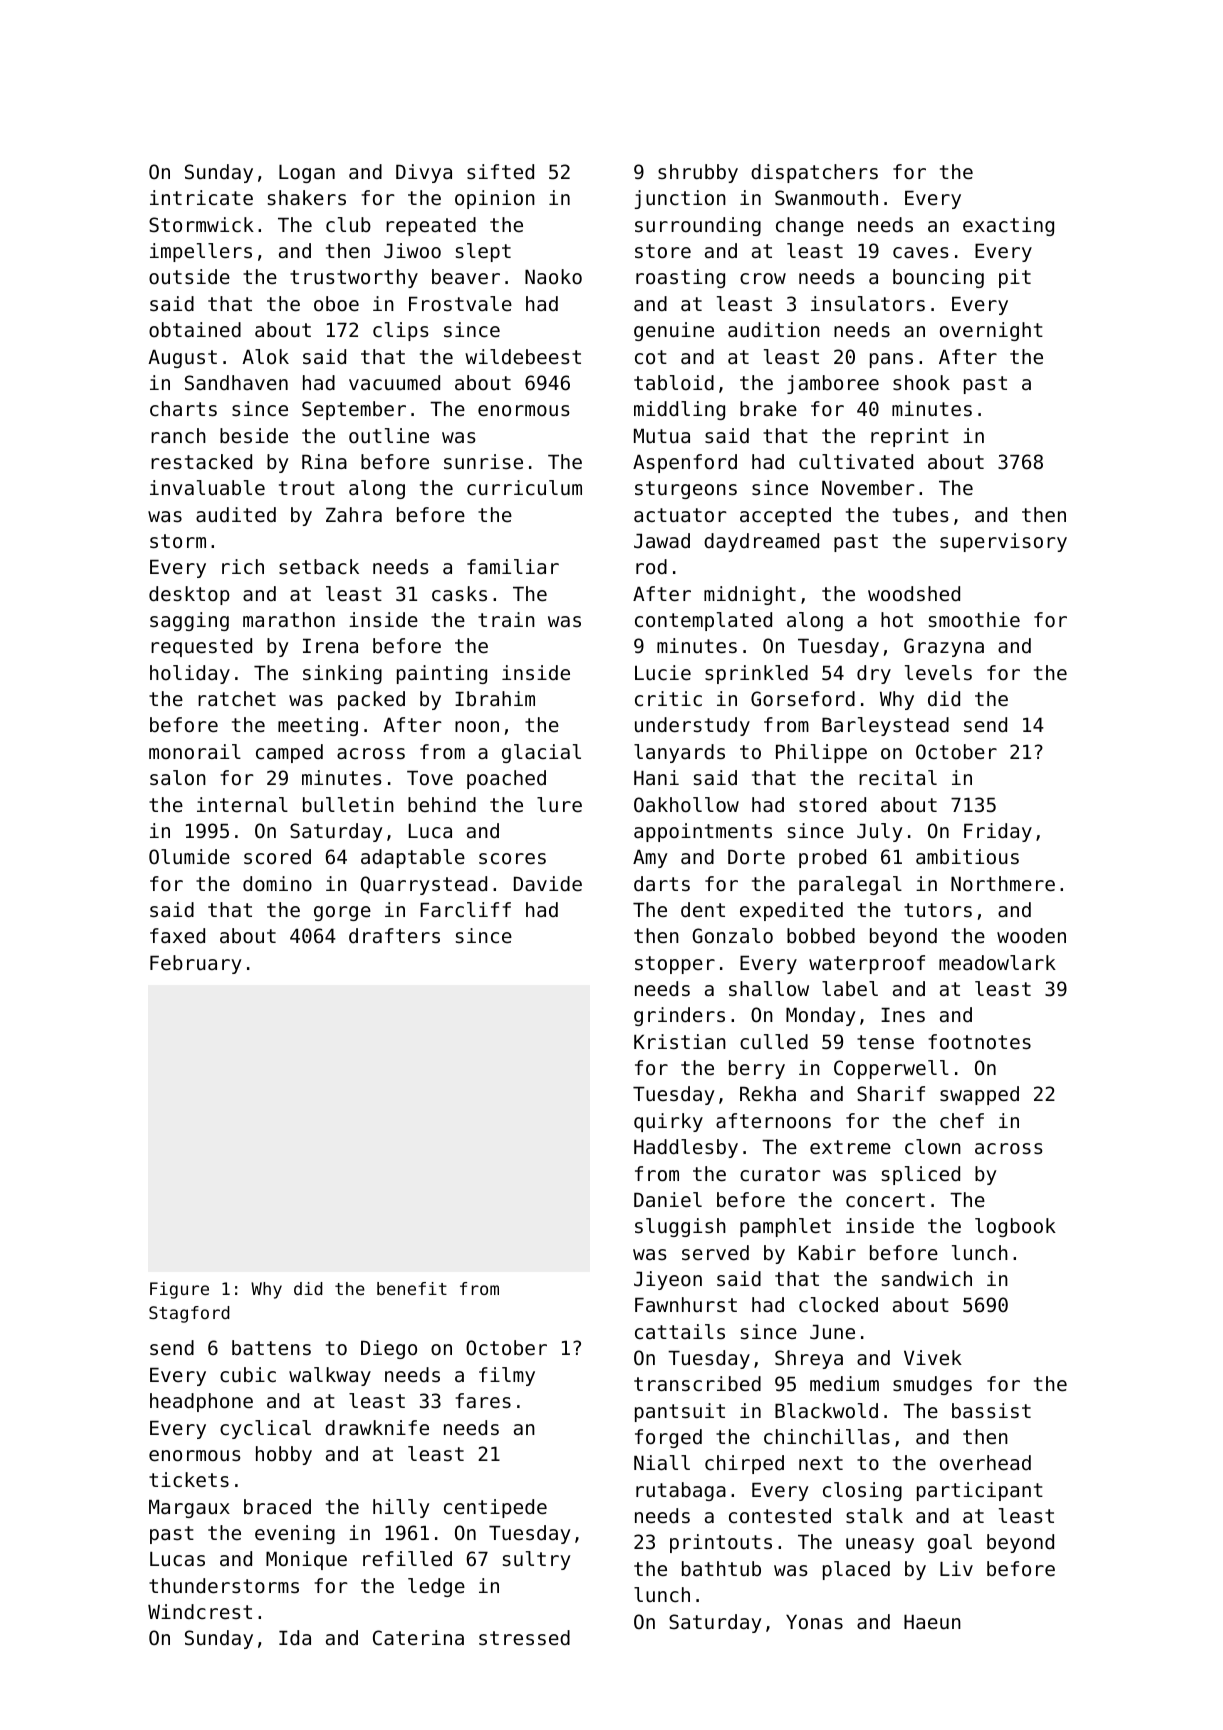 The image size is (1223, 1730). Describe the element at coordinates (686, 804) in the page. I see `Oakhollow` at that location.
